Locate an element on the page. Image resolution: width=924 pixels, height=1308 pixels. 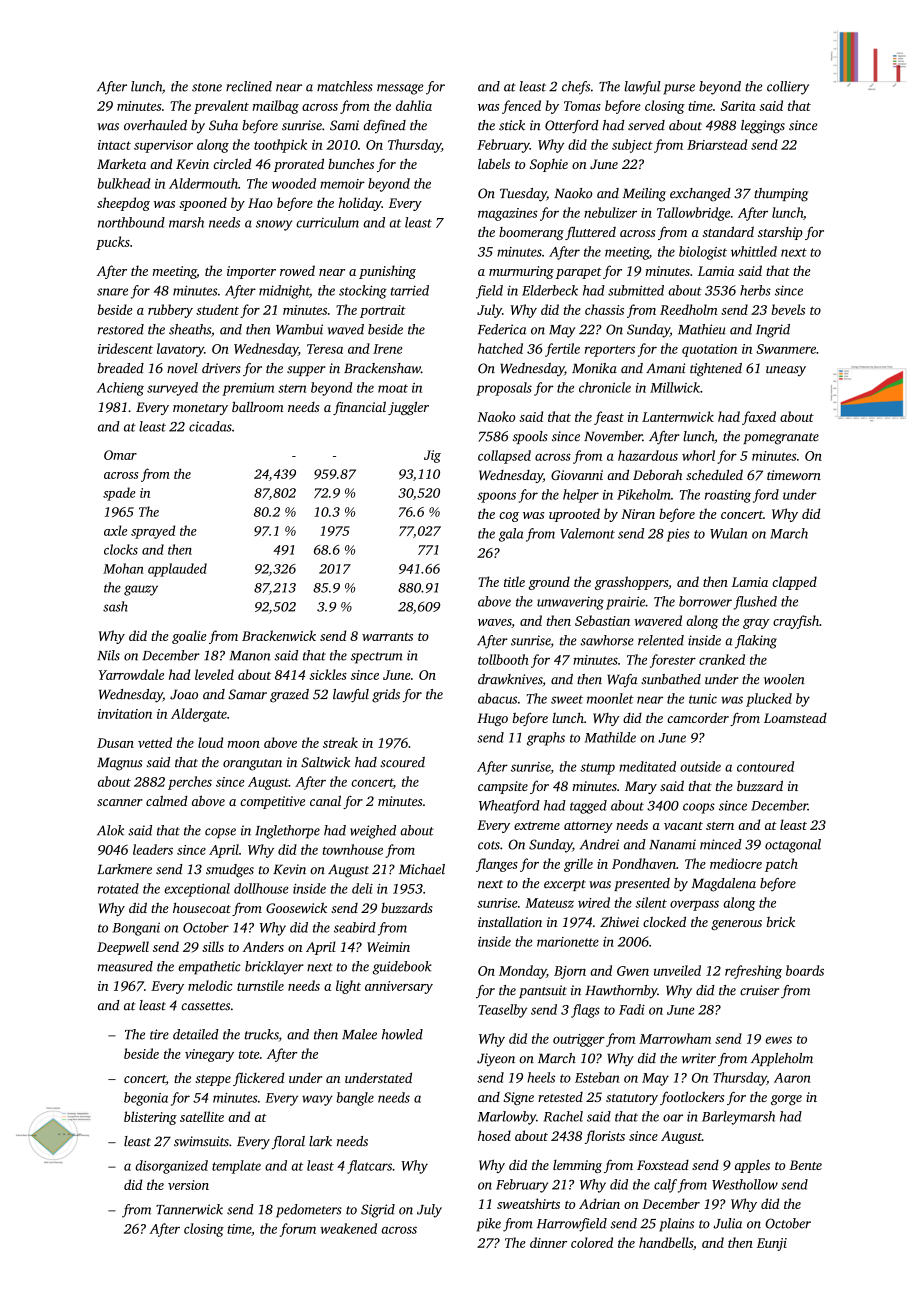
waves is located at coordinates (494, 622).
